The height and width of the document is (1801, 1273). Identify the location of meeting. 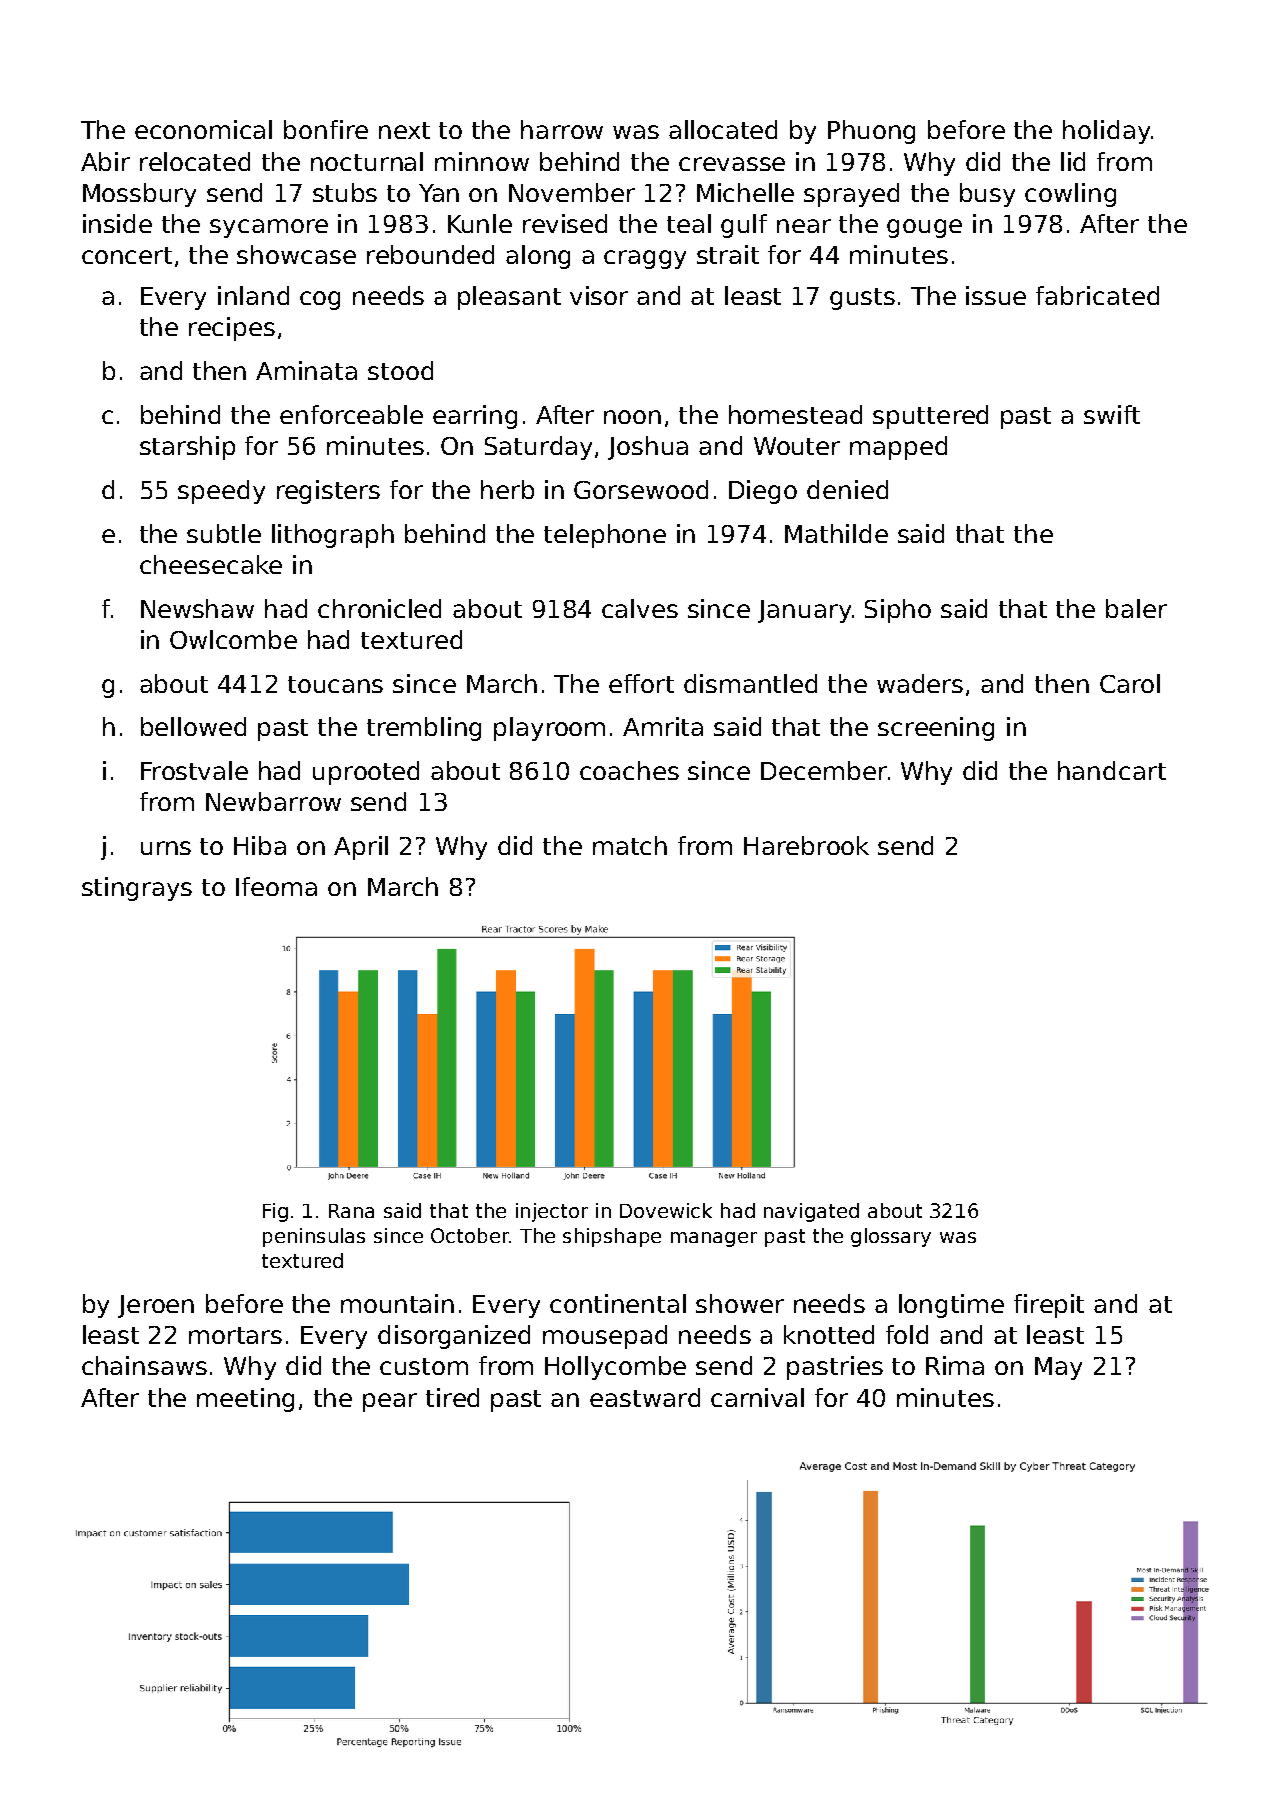
(245, 1400).
